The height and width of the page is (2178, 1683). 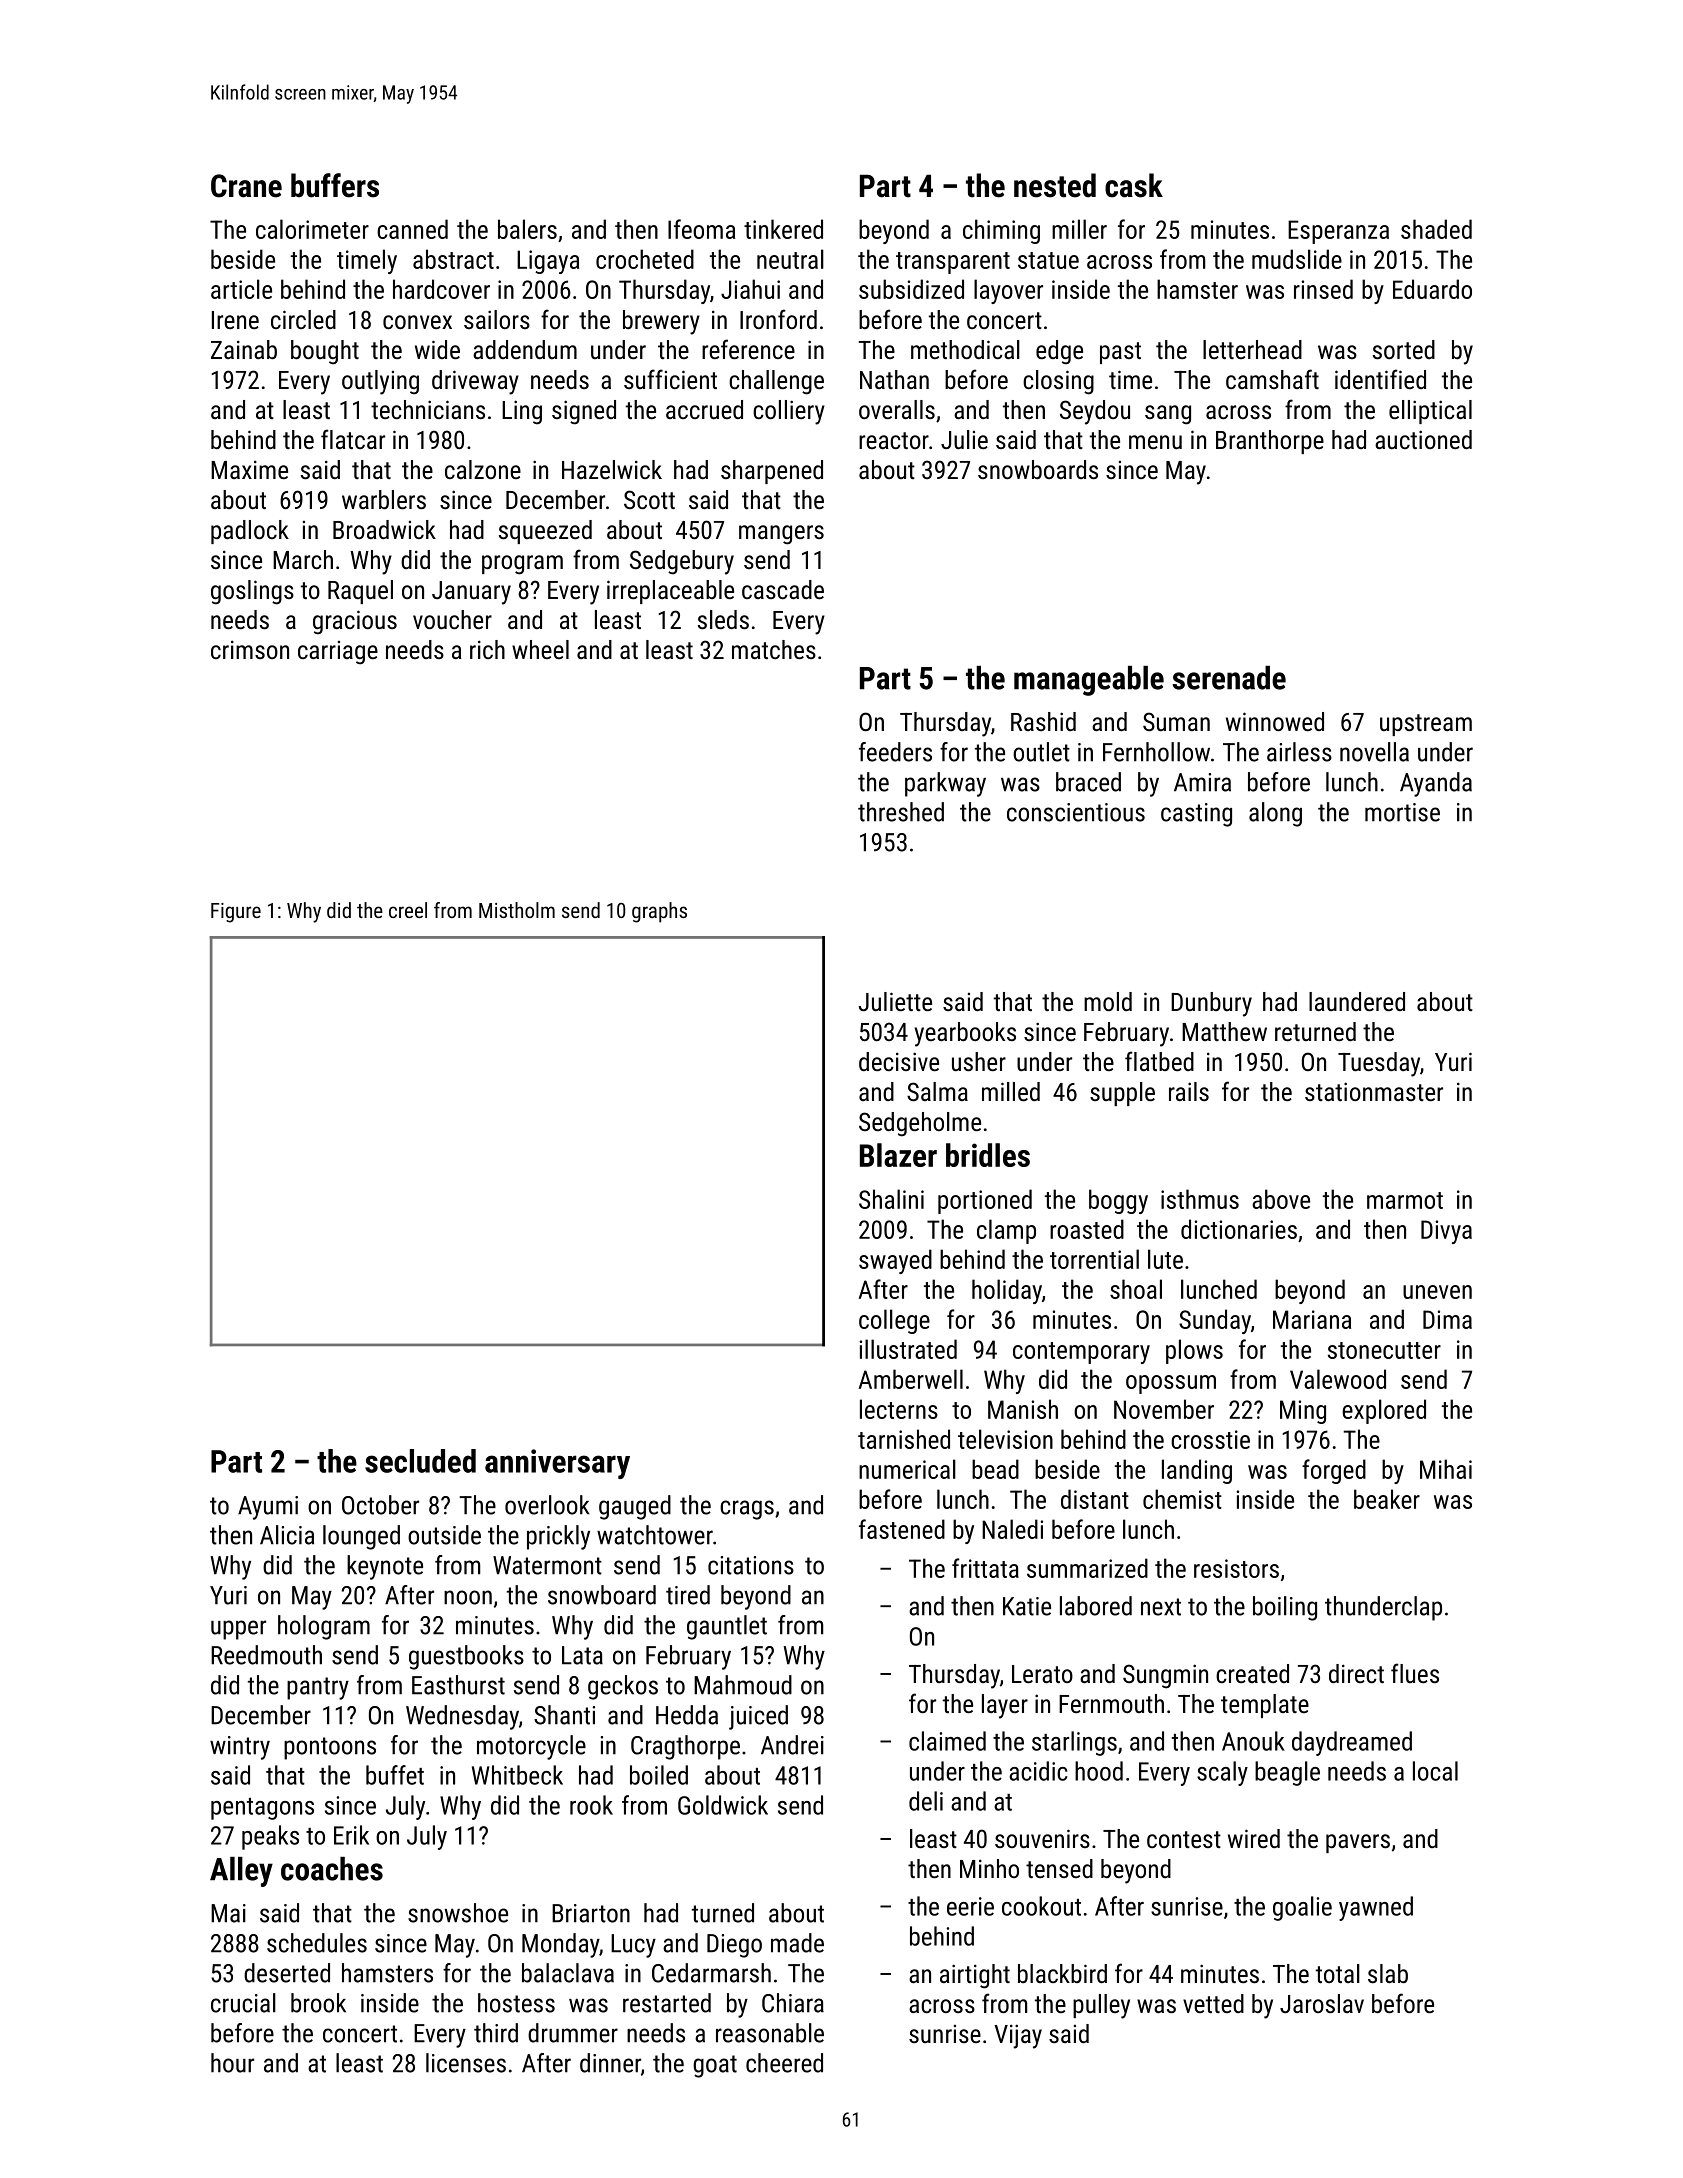 I want to click on tinkered, so click(x=783, y=229).
